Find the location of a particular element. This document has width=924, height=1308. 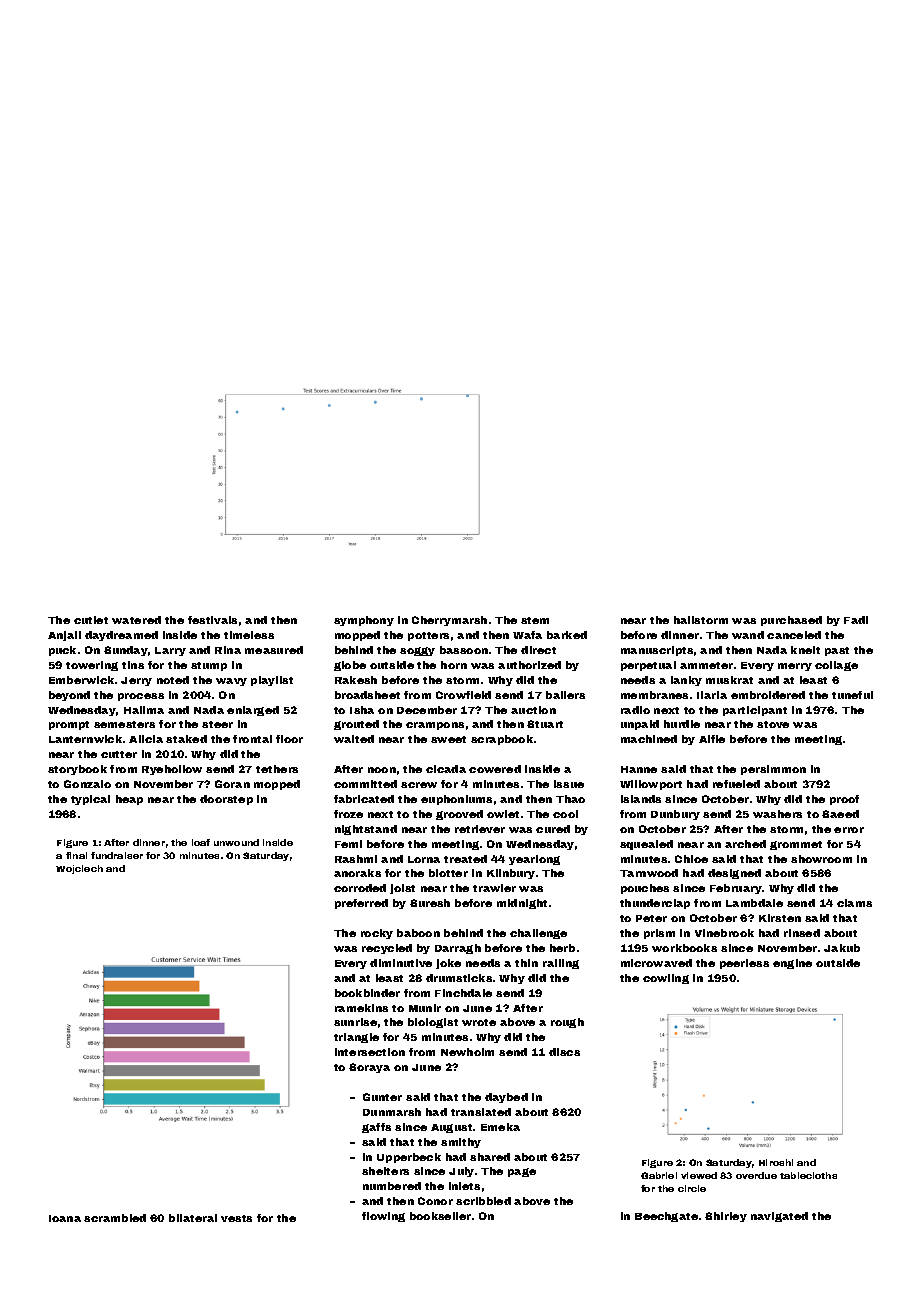

bailers is located at coordinates (565, 695).
